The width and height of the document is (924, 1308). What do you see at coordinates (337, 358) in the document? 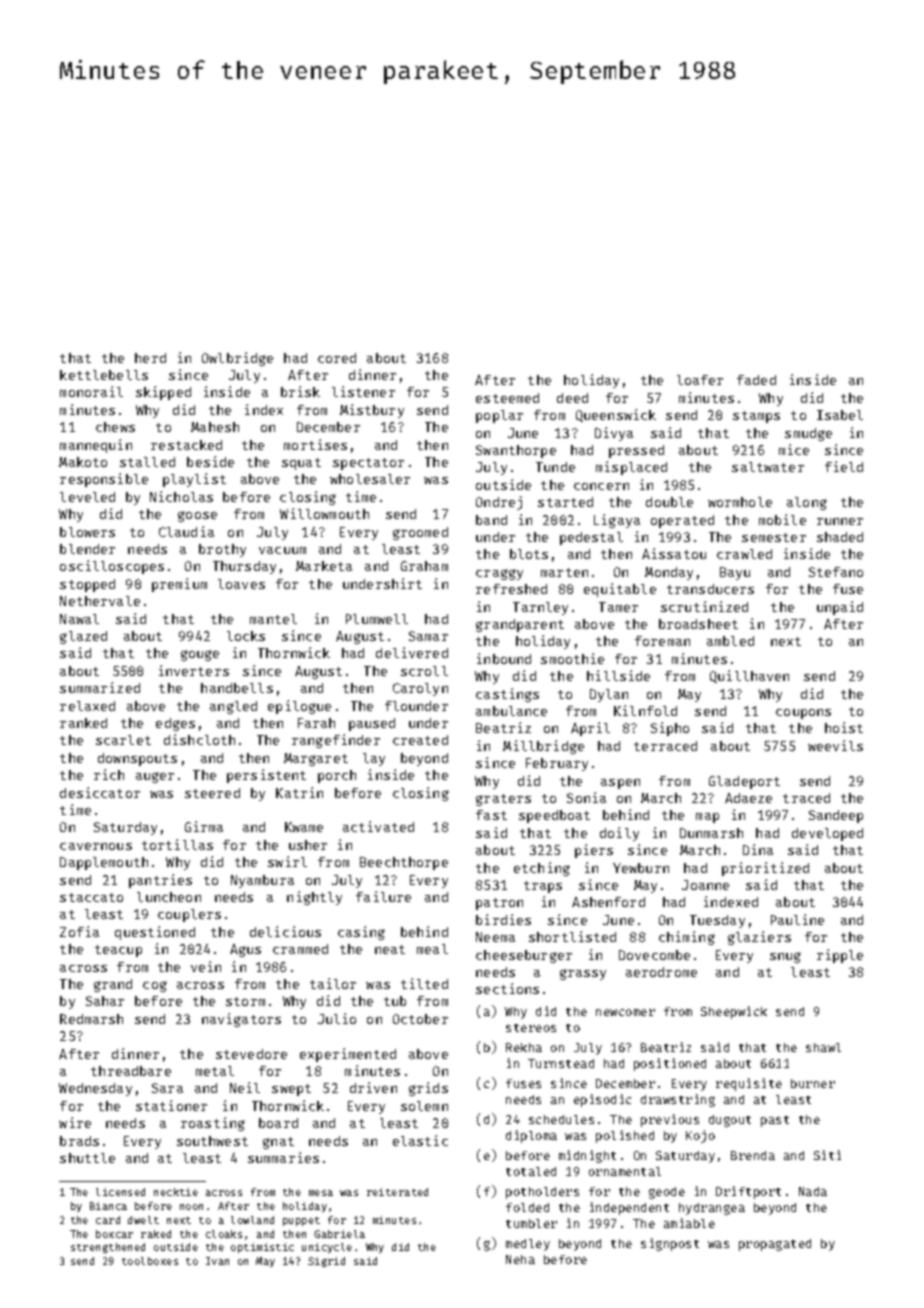
I see `cored` at bounding box center [337, 358].
